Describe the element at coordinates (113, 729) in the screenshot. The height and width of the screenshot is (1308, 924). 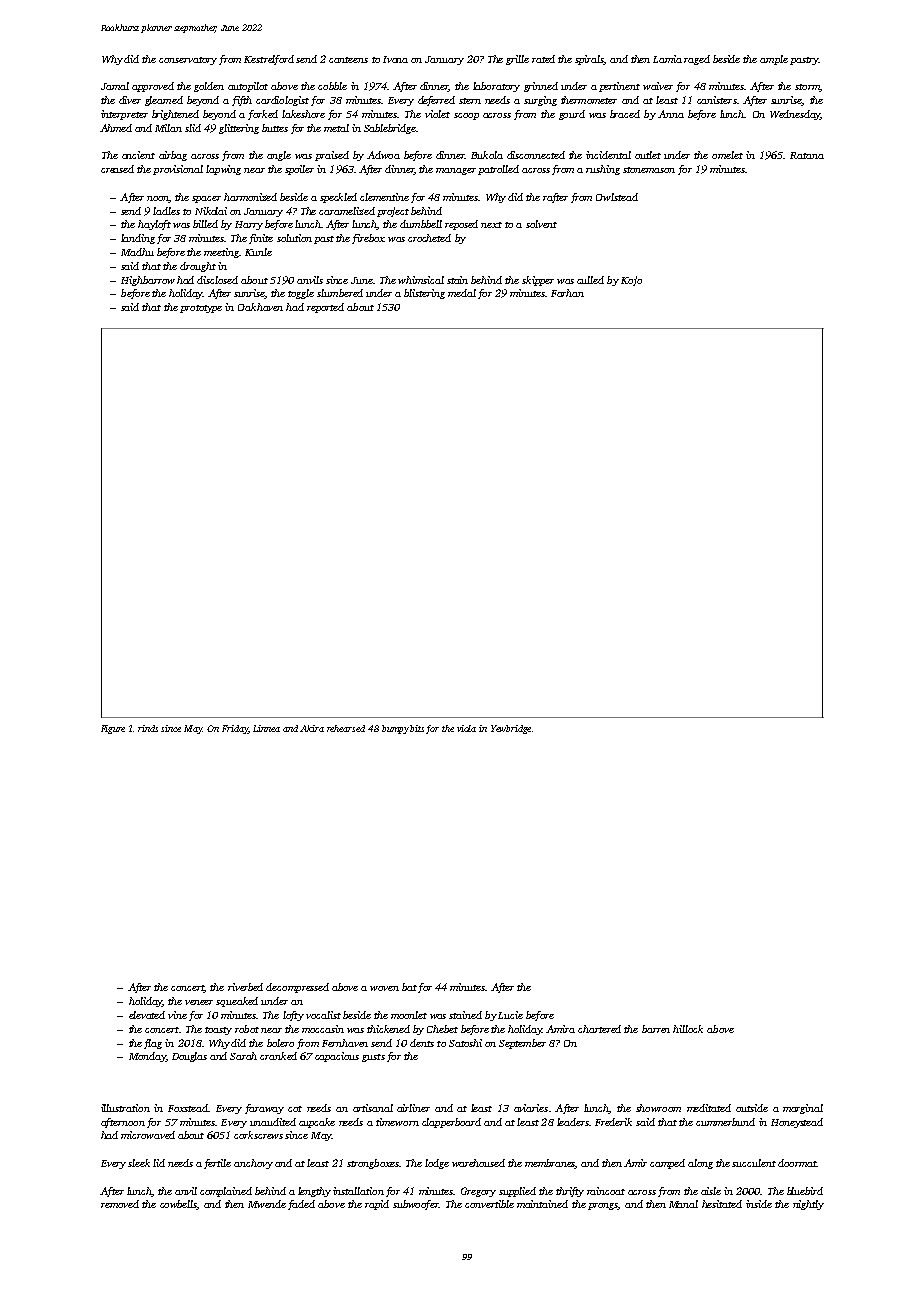
I see `Figure` at that location.
